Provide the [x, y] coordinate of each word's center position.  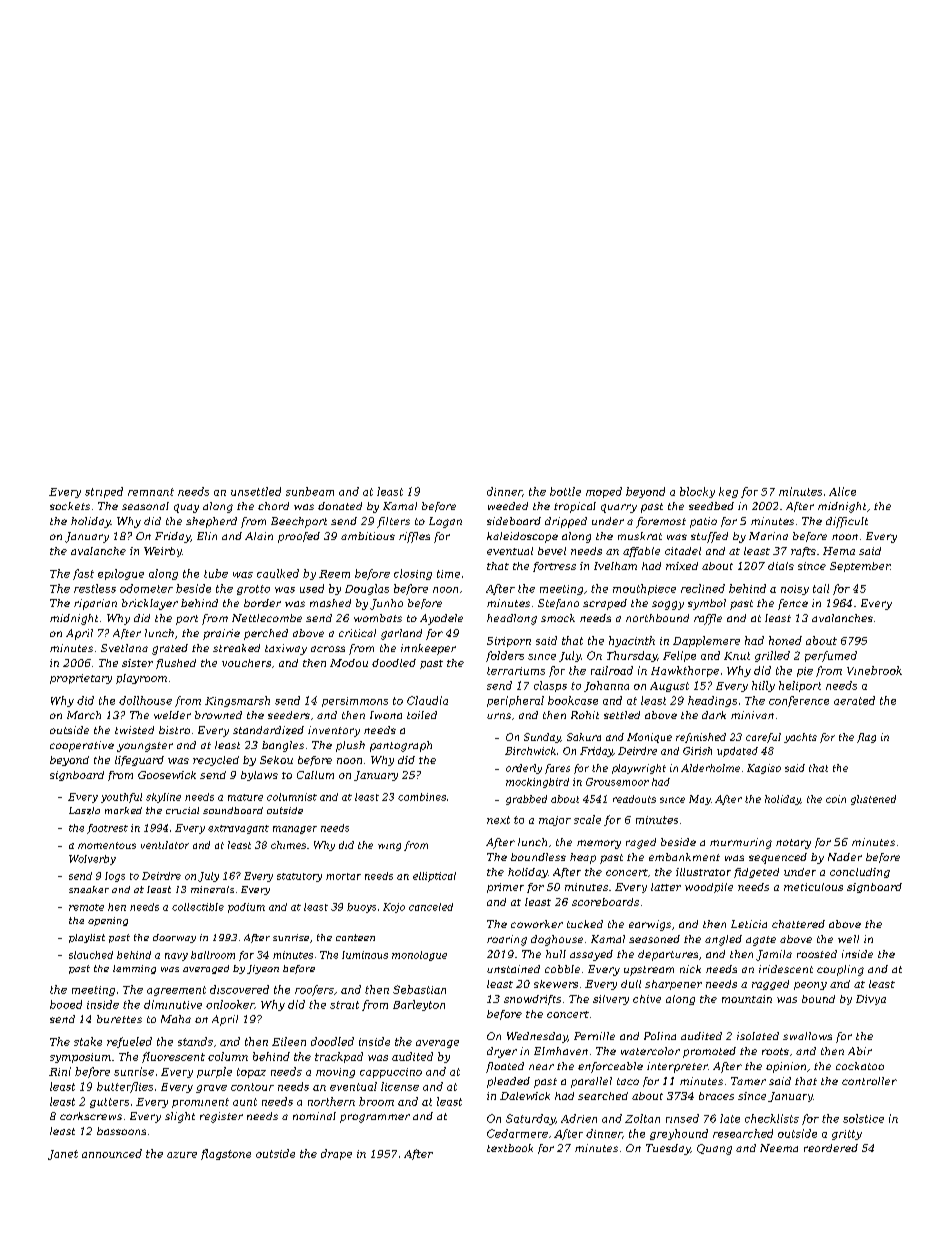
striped [104, 492]
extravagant [238, 829]
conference [799, 701]
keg [728, 492]
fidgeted [756, 873]
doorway [174, 938]
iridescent [786, 969]
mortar [343, 876]
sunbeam [310, 491]
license [400, 1086]
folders [505, 656]
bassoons [121, 1131]
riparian [95, 604]
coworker [537, 924]
